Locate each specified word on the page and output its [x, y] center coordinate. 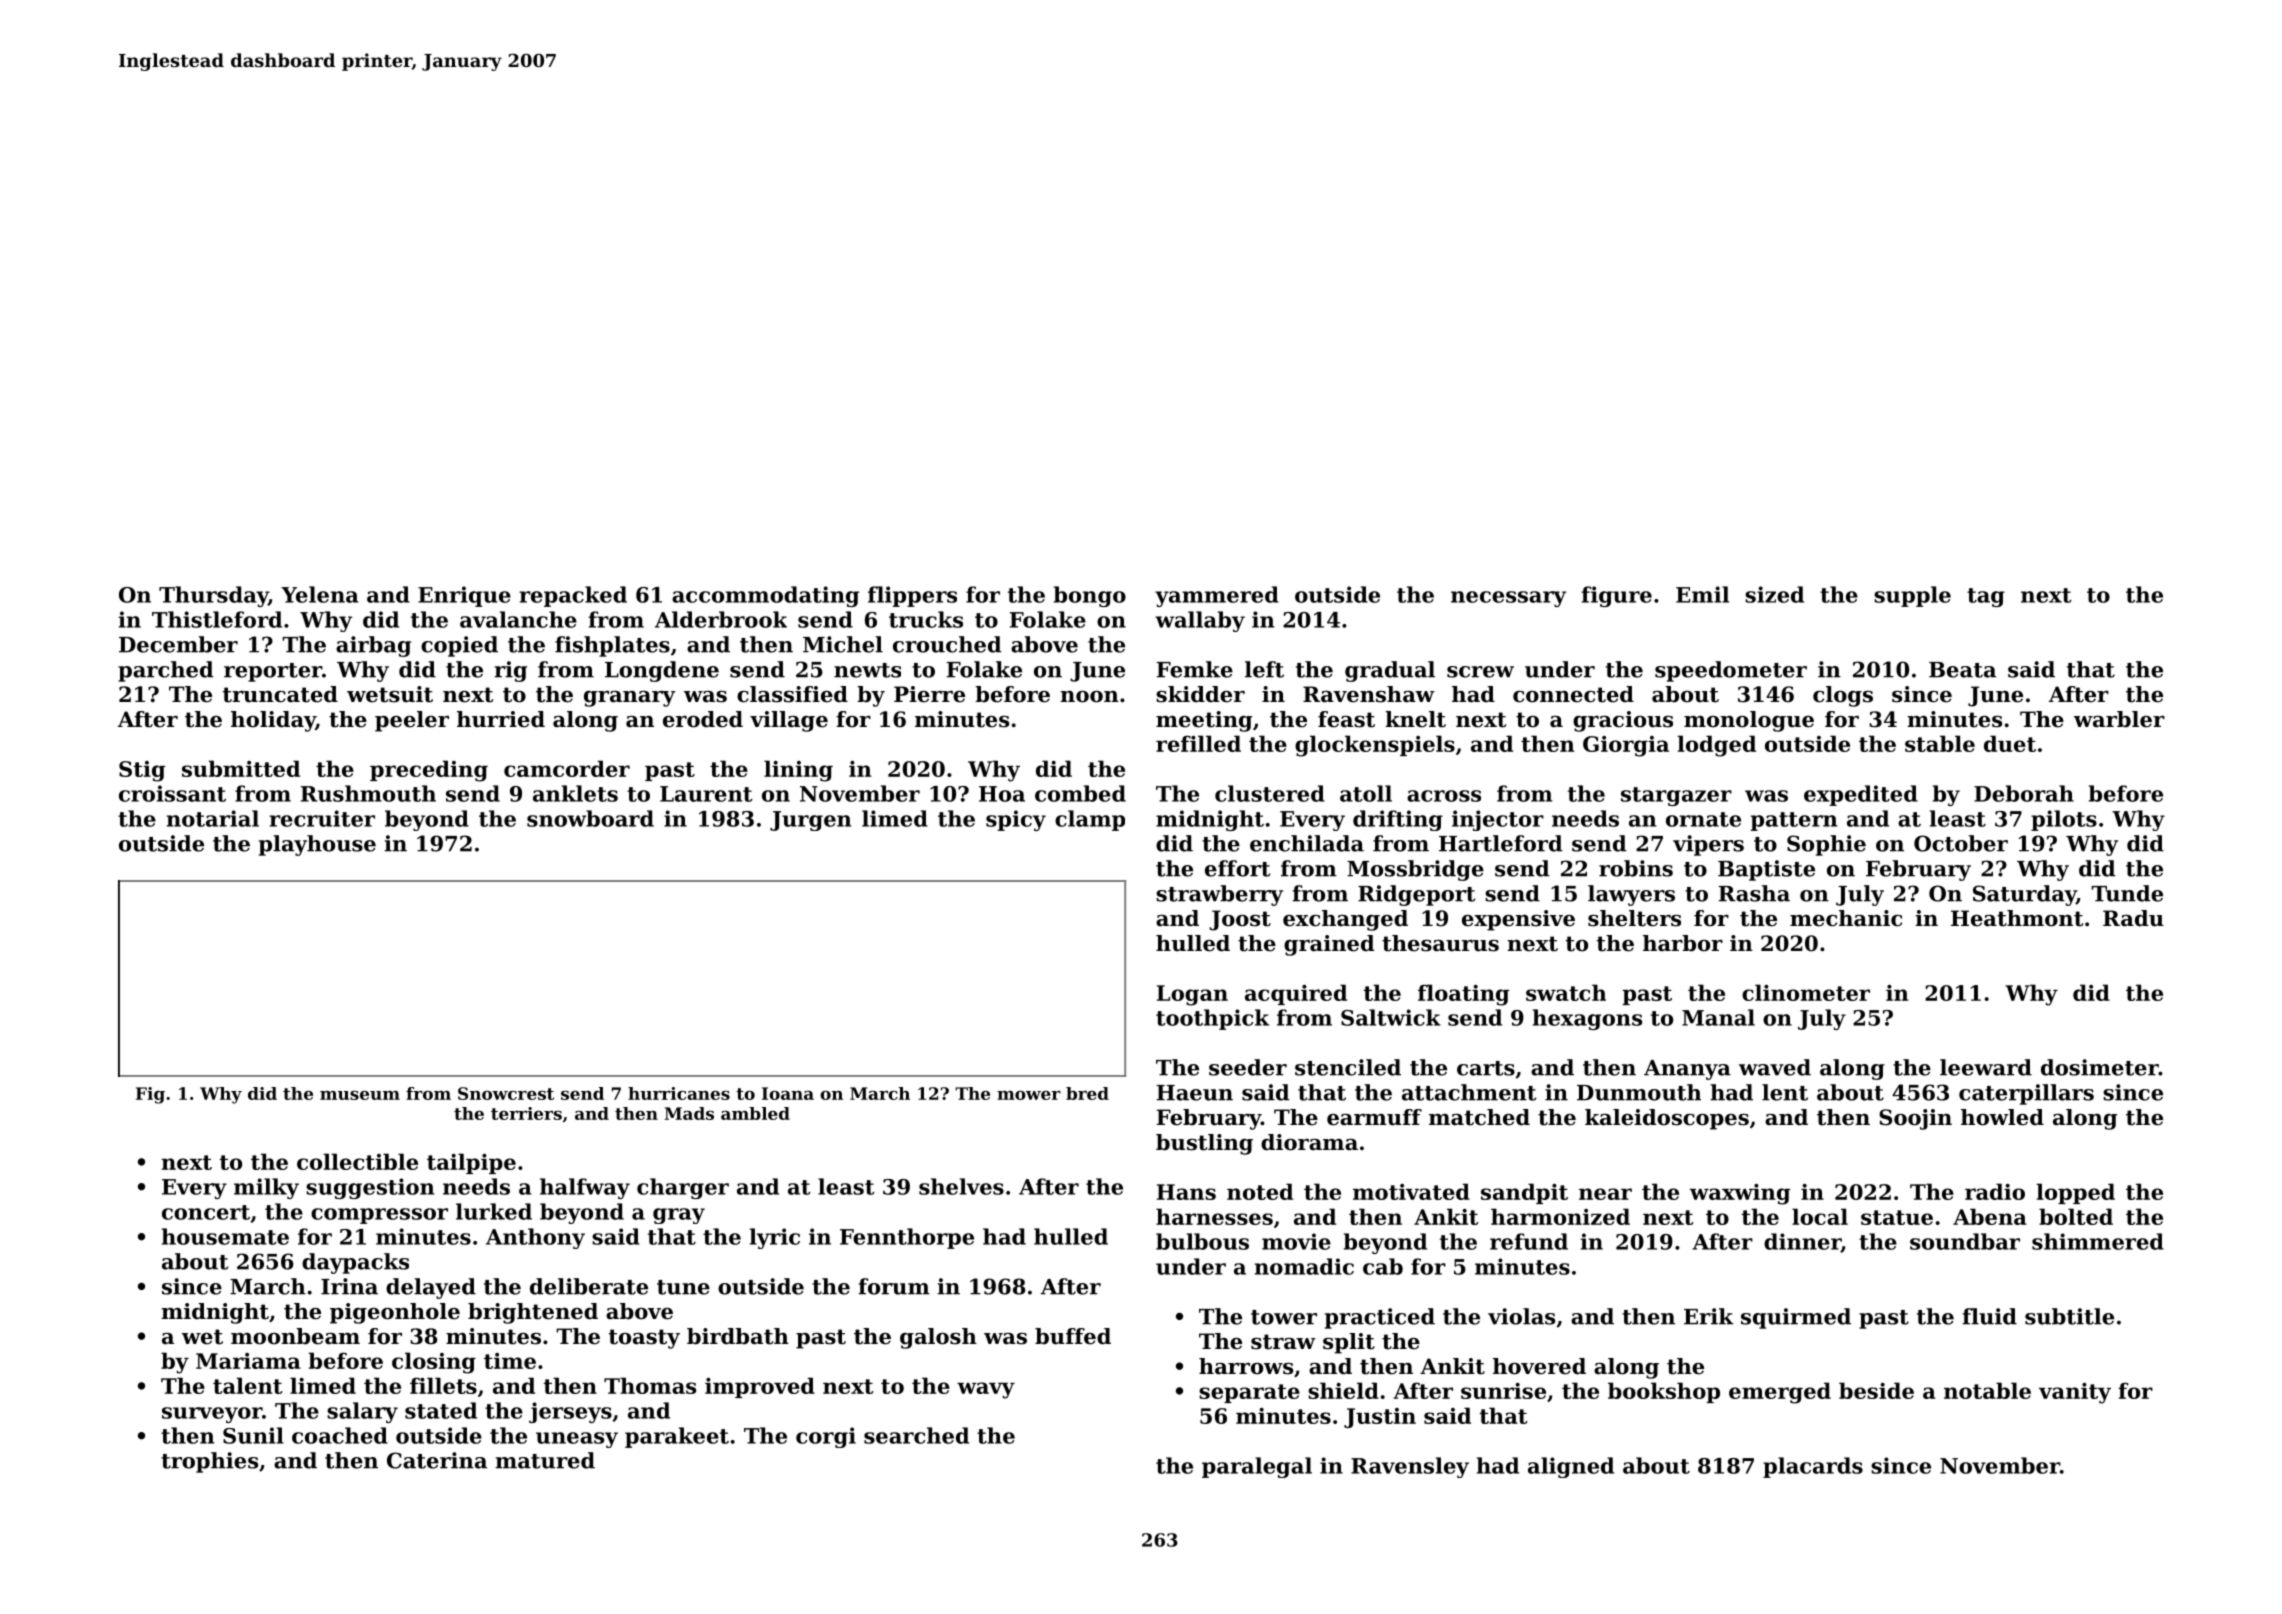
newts [867, 670]
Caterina [437, 1460]
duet [2010, 743]
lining [798, 771]
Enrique [464, 596]
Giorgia [1626, 746]
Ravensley [1410, 1467]
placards [1813, 1467]
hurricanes [679, 1093]
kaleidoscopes [1667, 1119]
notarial [213, 818]
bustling [1204, 1144]
